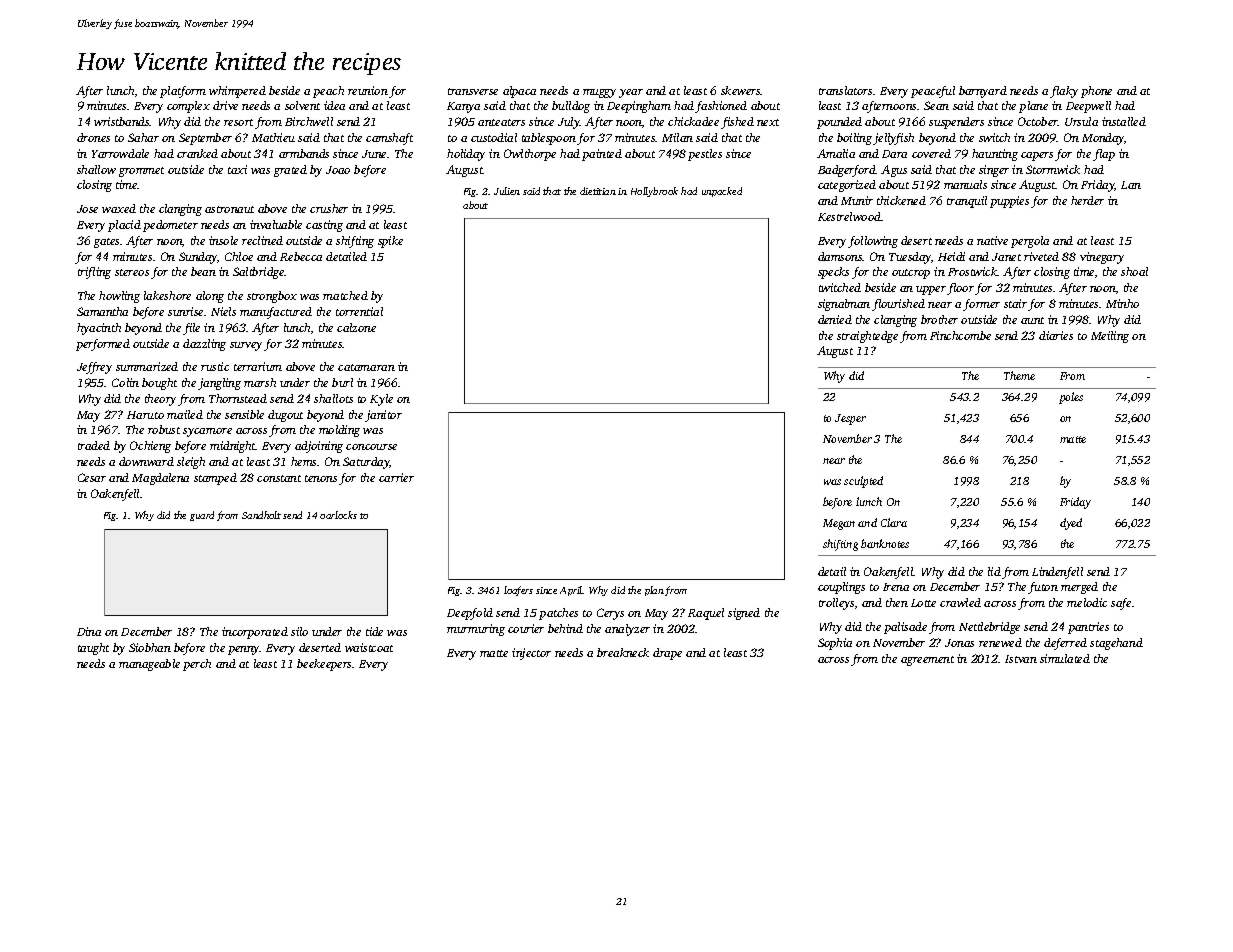  I want to click on catamaran, so click(366, 367).
